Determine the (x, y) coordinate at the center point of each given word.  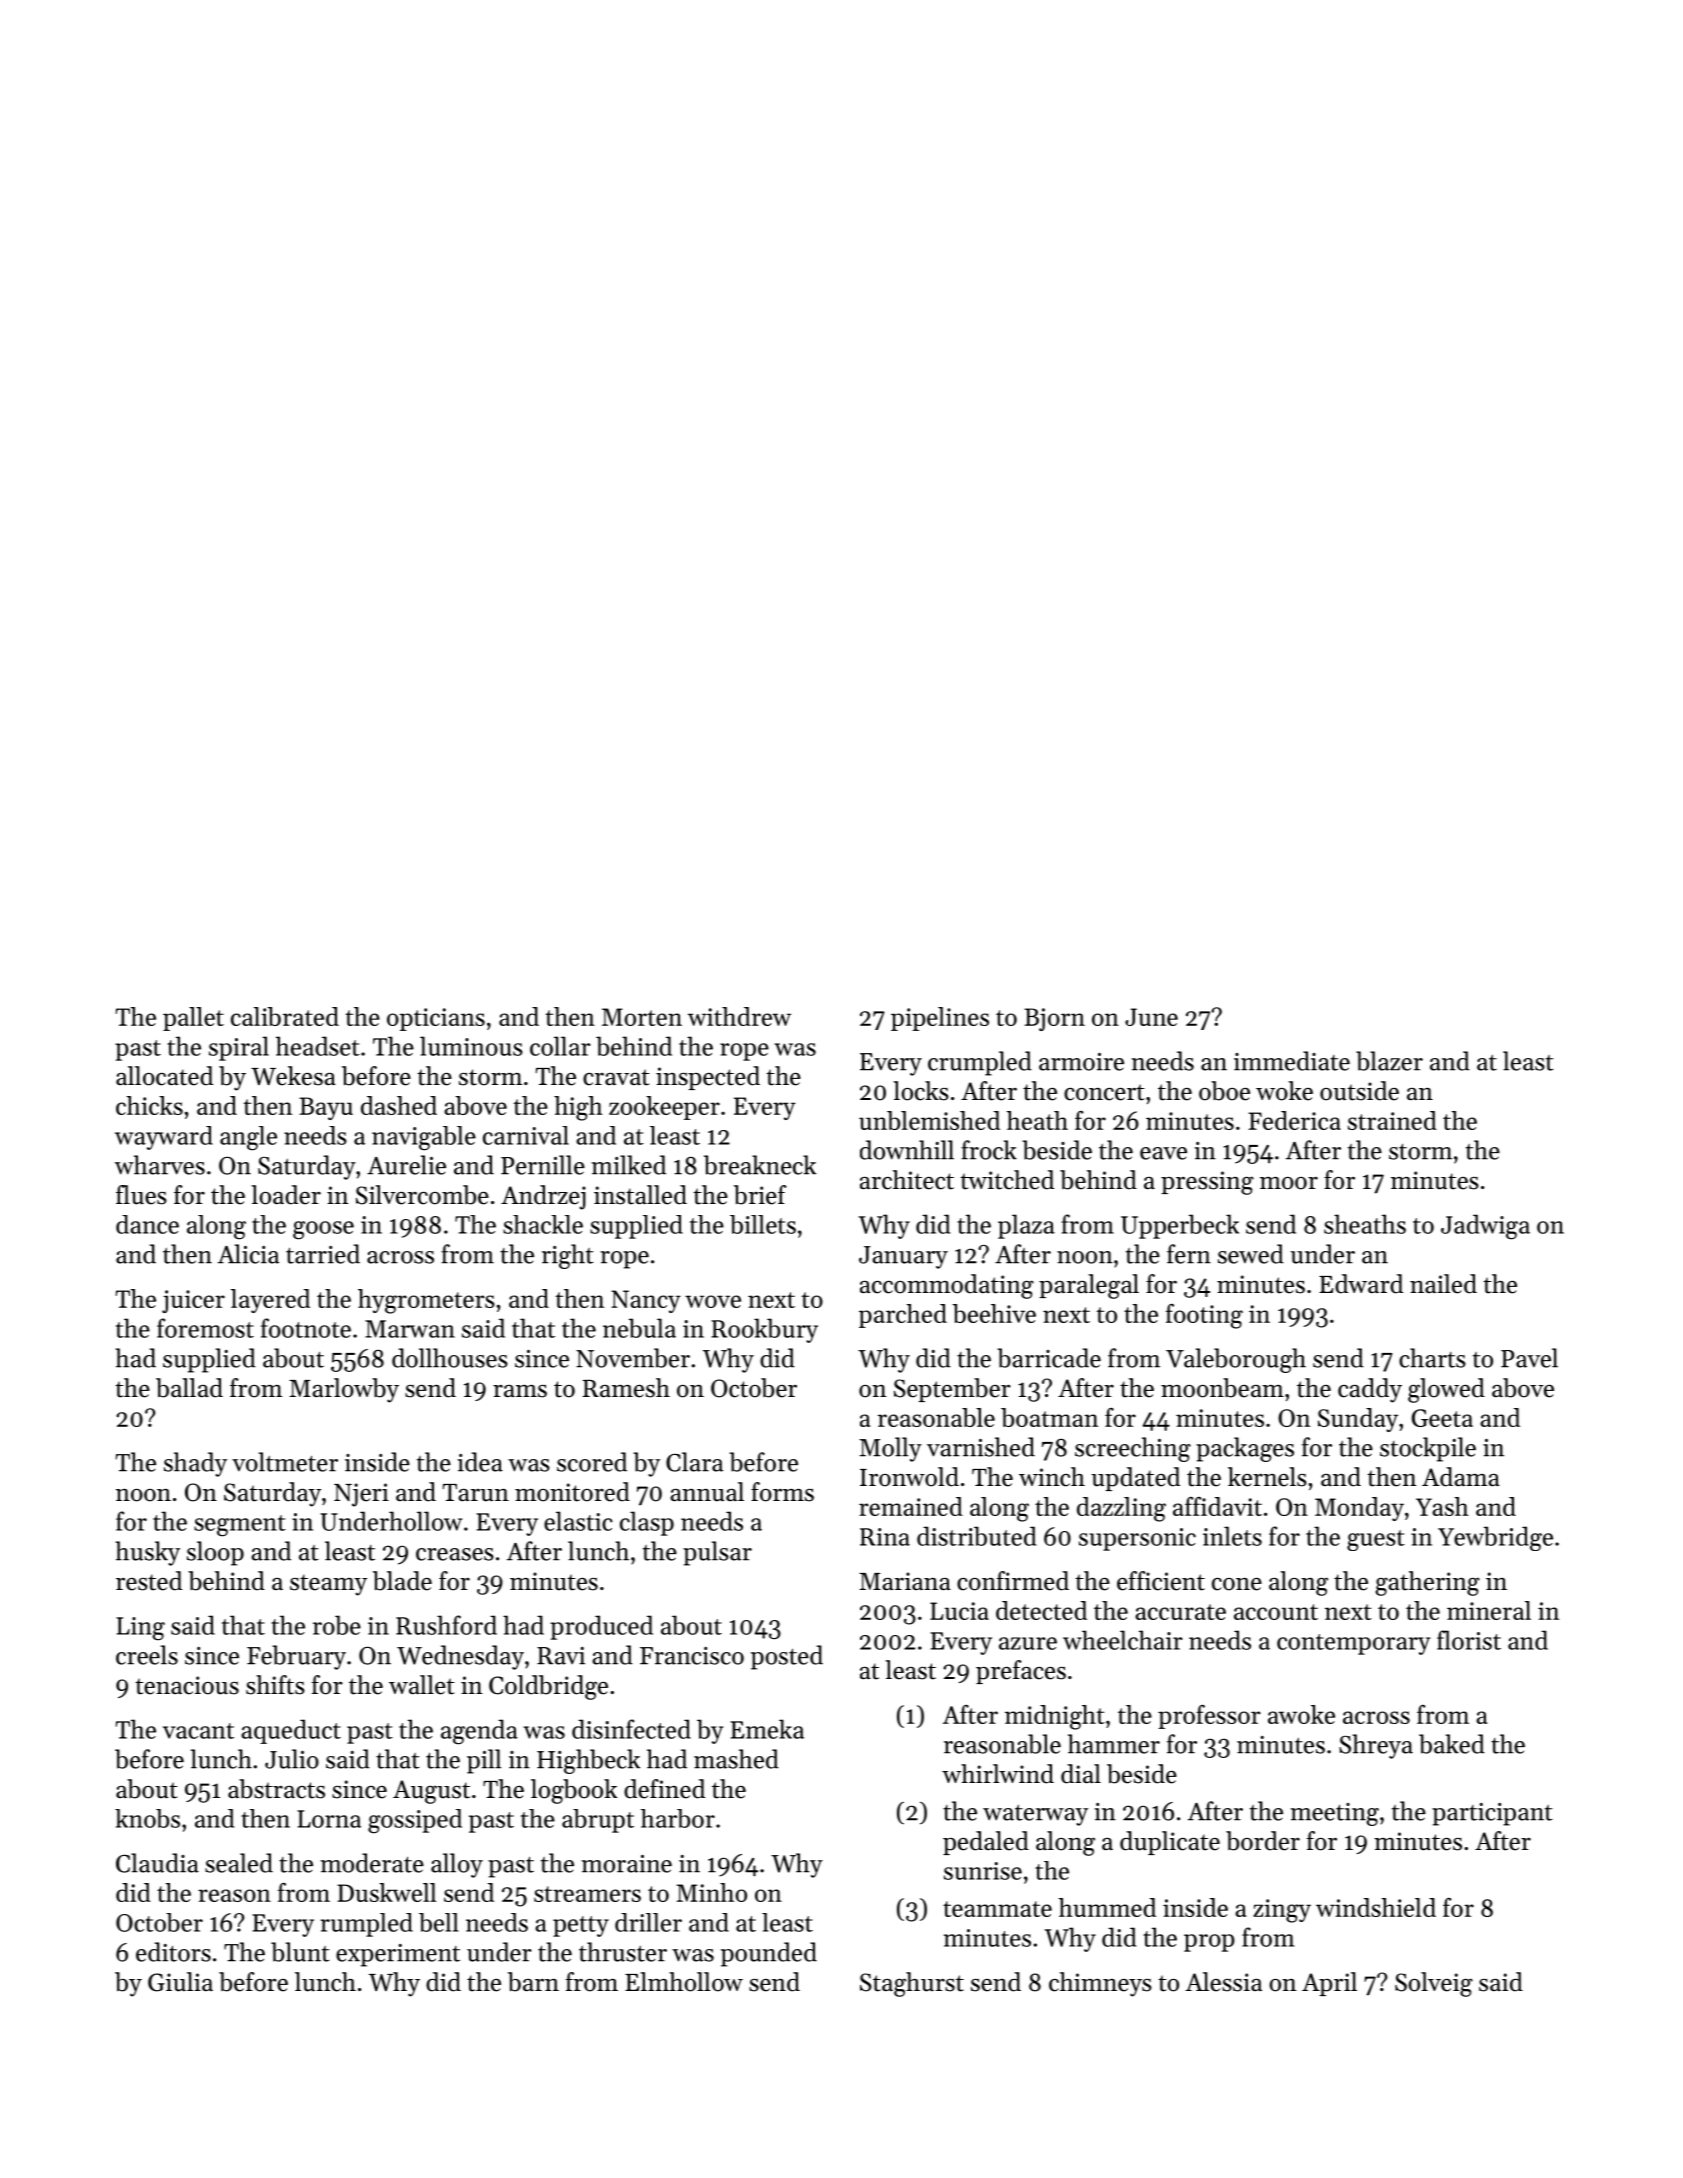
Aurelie (406, 1165)
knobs (147, 1818)
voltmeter (285, 1462)
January (903, 1257)
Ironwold (909, 1477)
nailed (1443, 1284)
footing (1204, 1316)
